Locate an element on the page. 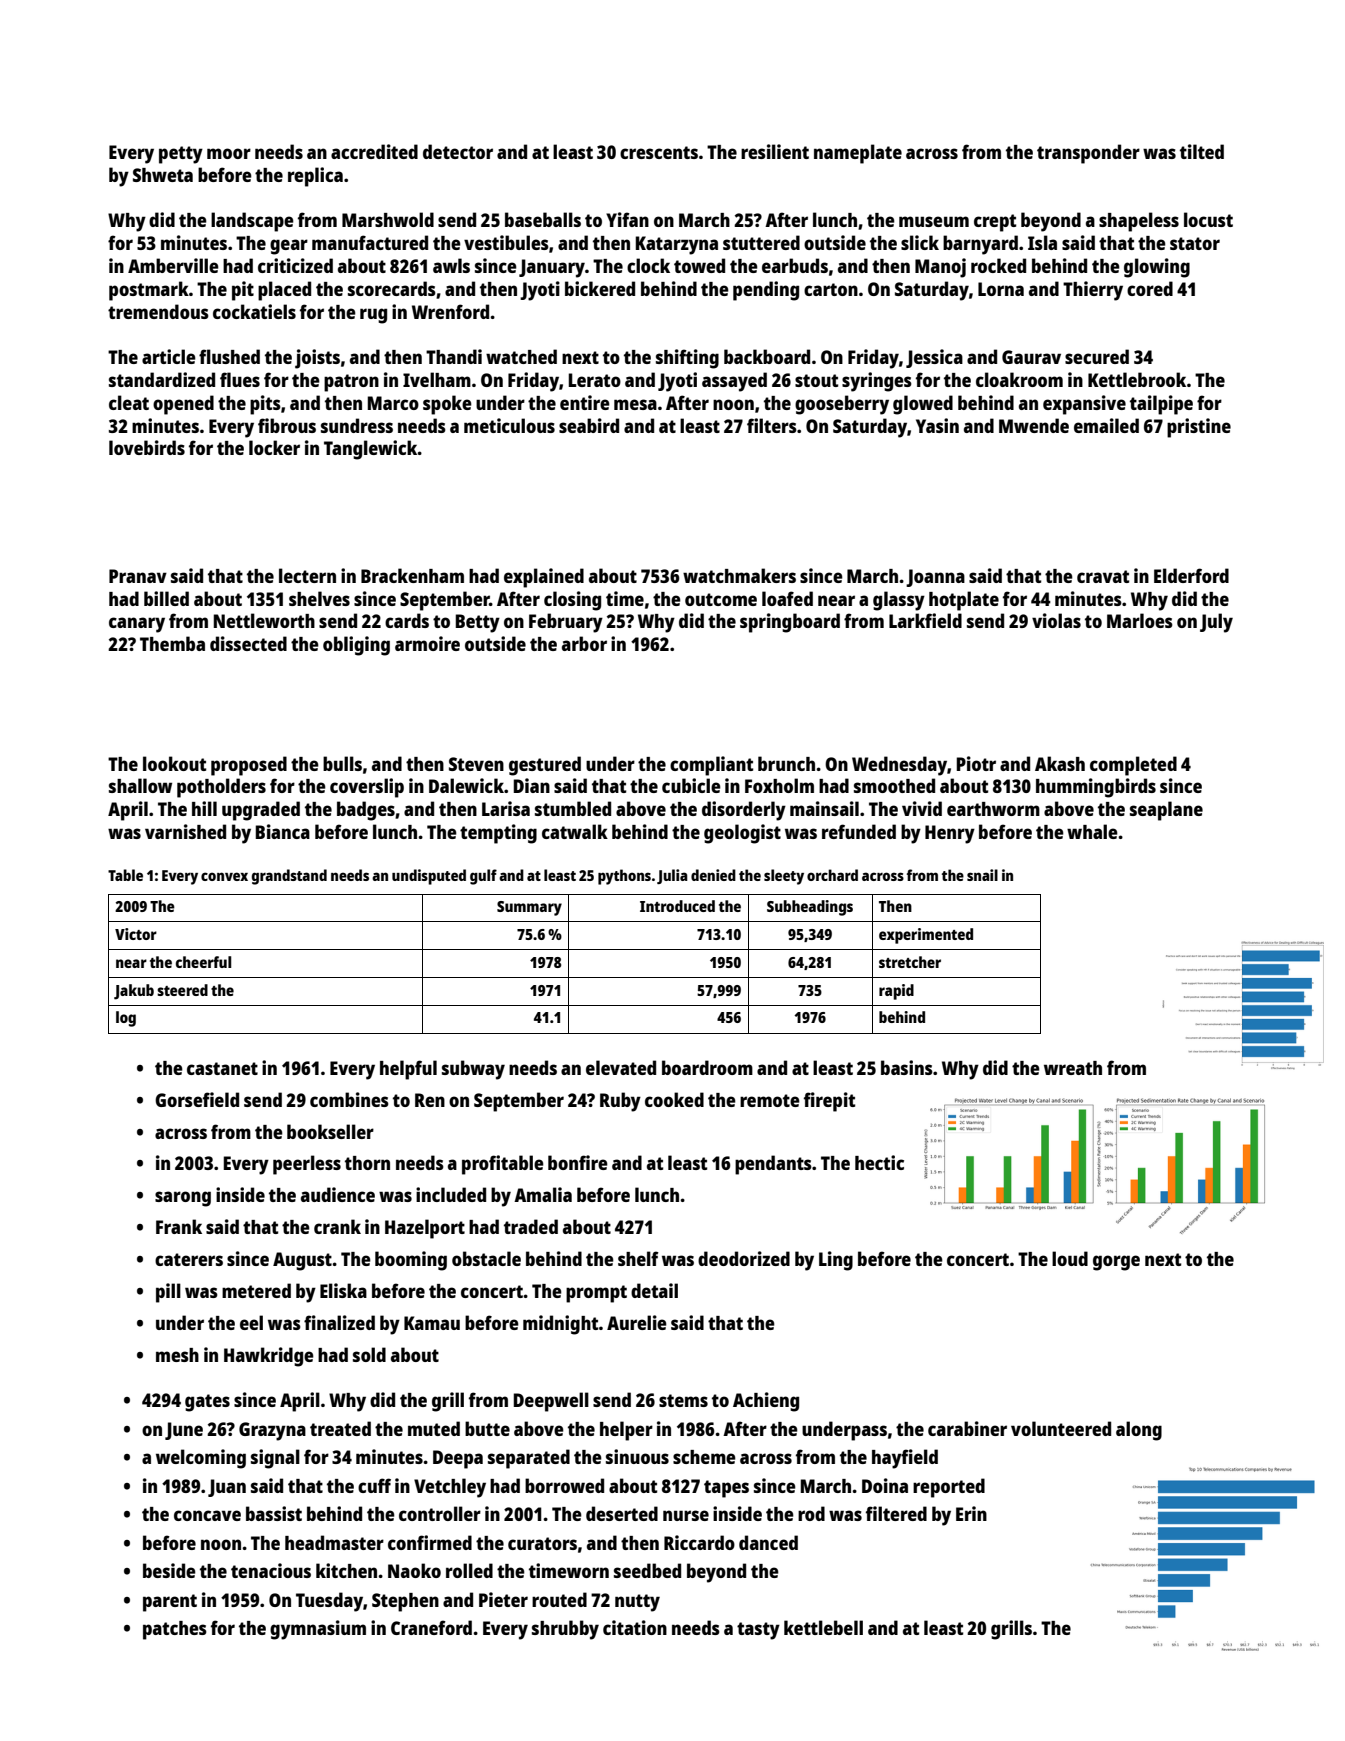  crescents is located at coordinates (659, 152).
